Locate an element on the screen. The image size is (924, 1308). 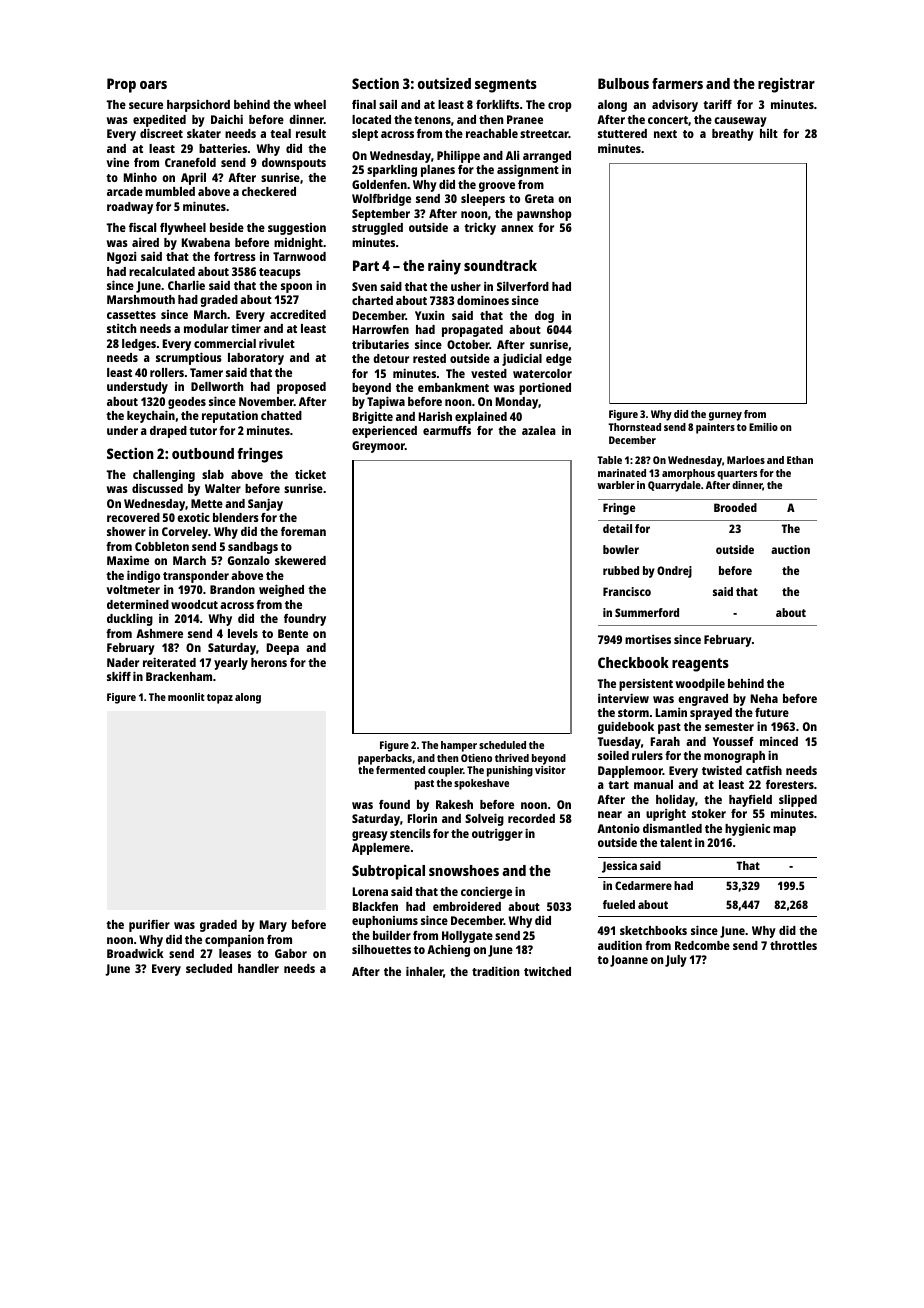
secluded is located at coordinates (209, 968).
